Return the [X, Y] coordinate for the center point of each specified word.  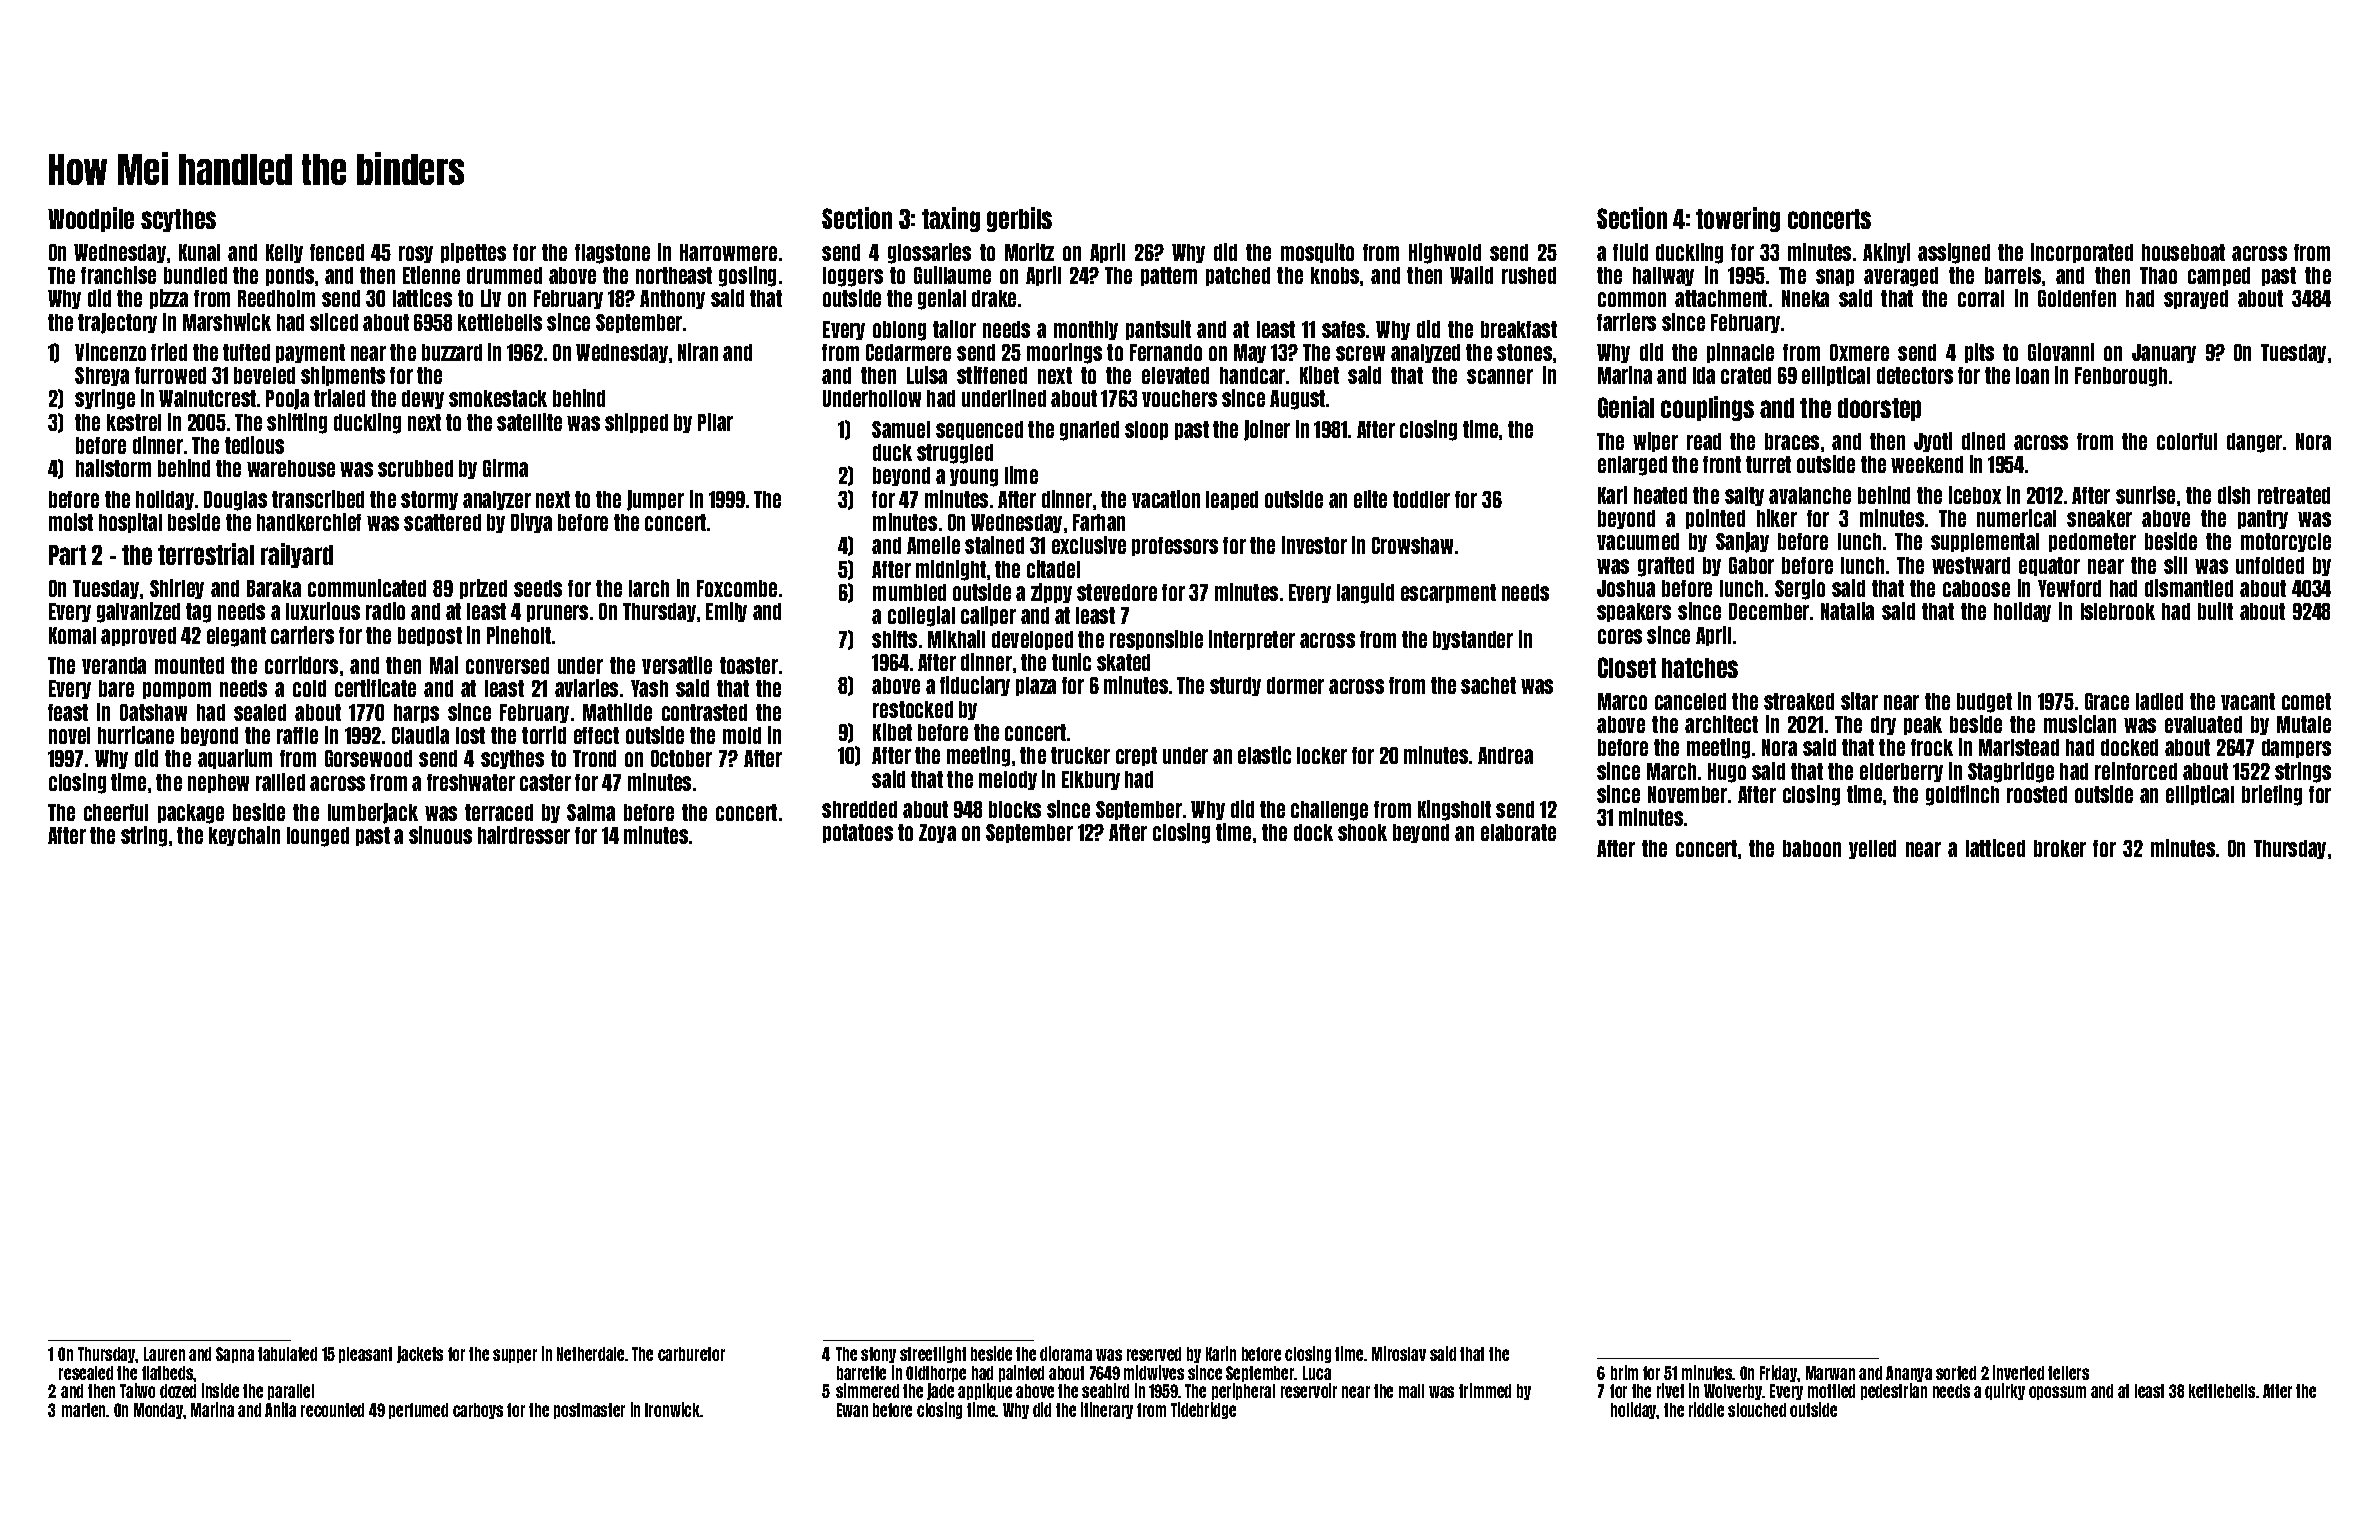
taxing [951, 219]
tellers [2068, 1373]
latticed [1995, 848]
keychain [244, 836]
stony [878, 1355]
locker [1322, 755]
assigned [1954, 253]
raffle [297, 735]
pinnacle [1740, 353]
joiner [1267, 430]
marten [84, 1410]
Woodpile [91, 219]
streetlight [933, 1354]
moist [71, 522]
